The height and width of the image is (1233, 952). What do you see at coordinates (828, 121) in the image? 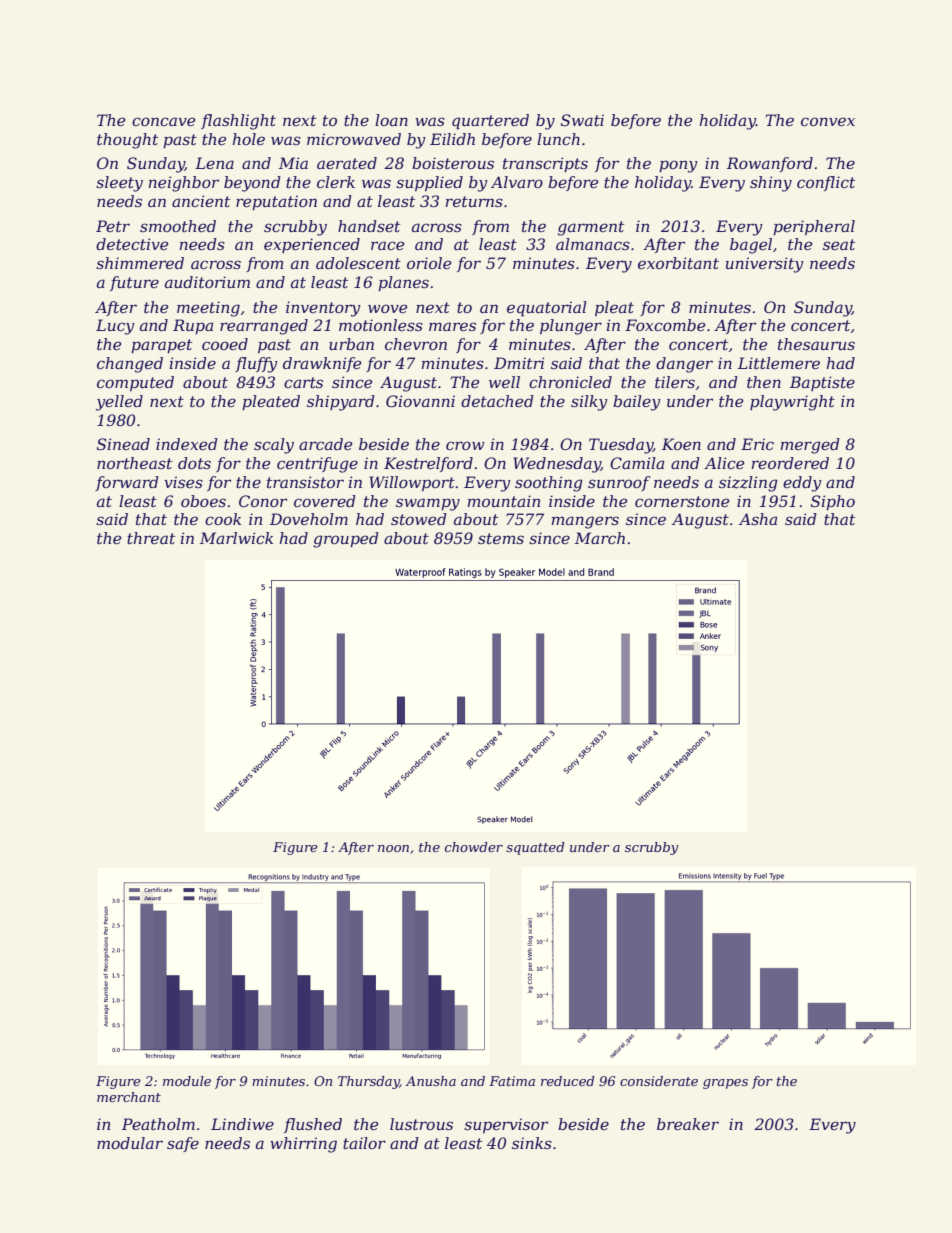
I see `convex` at bounding box center [828, 121].
